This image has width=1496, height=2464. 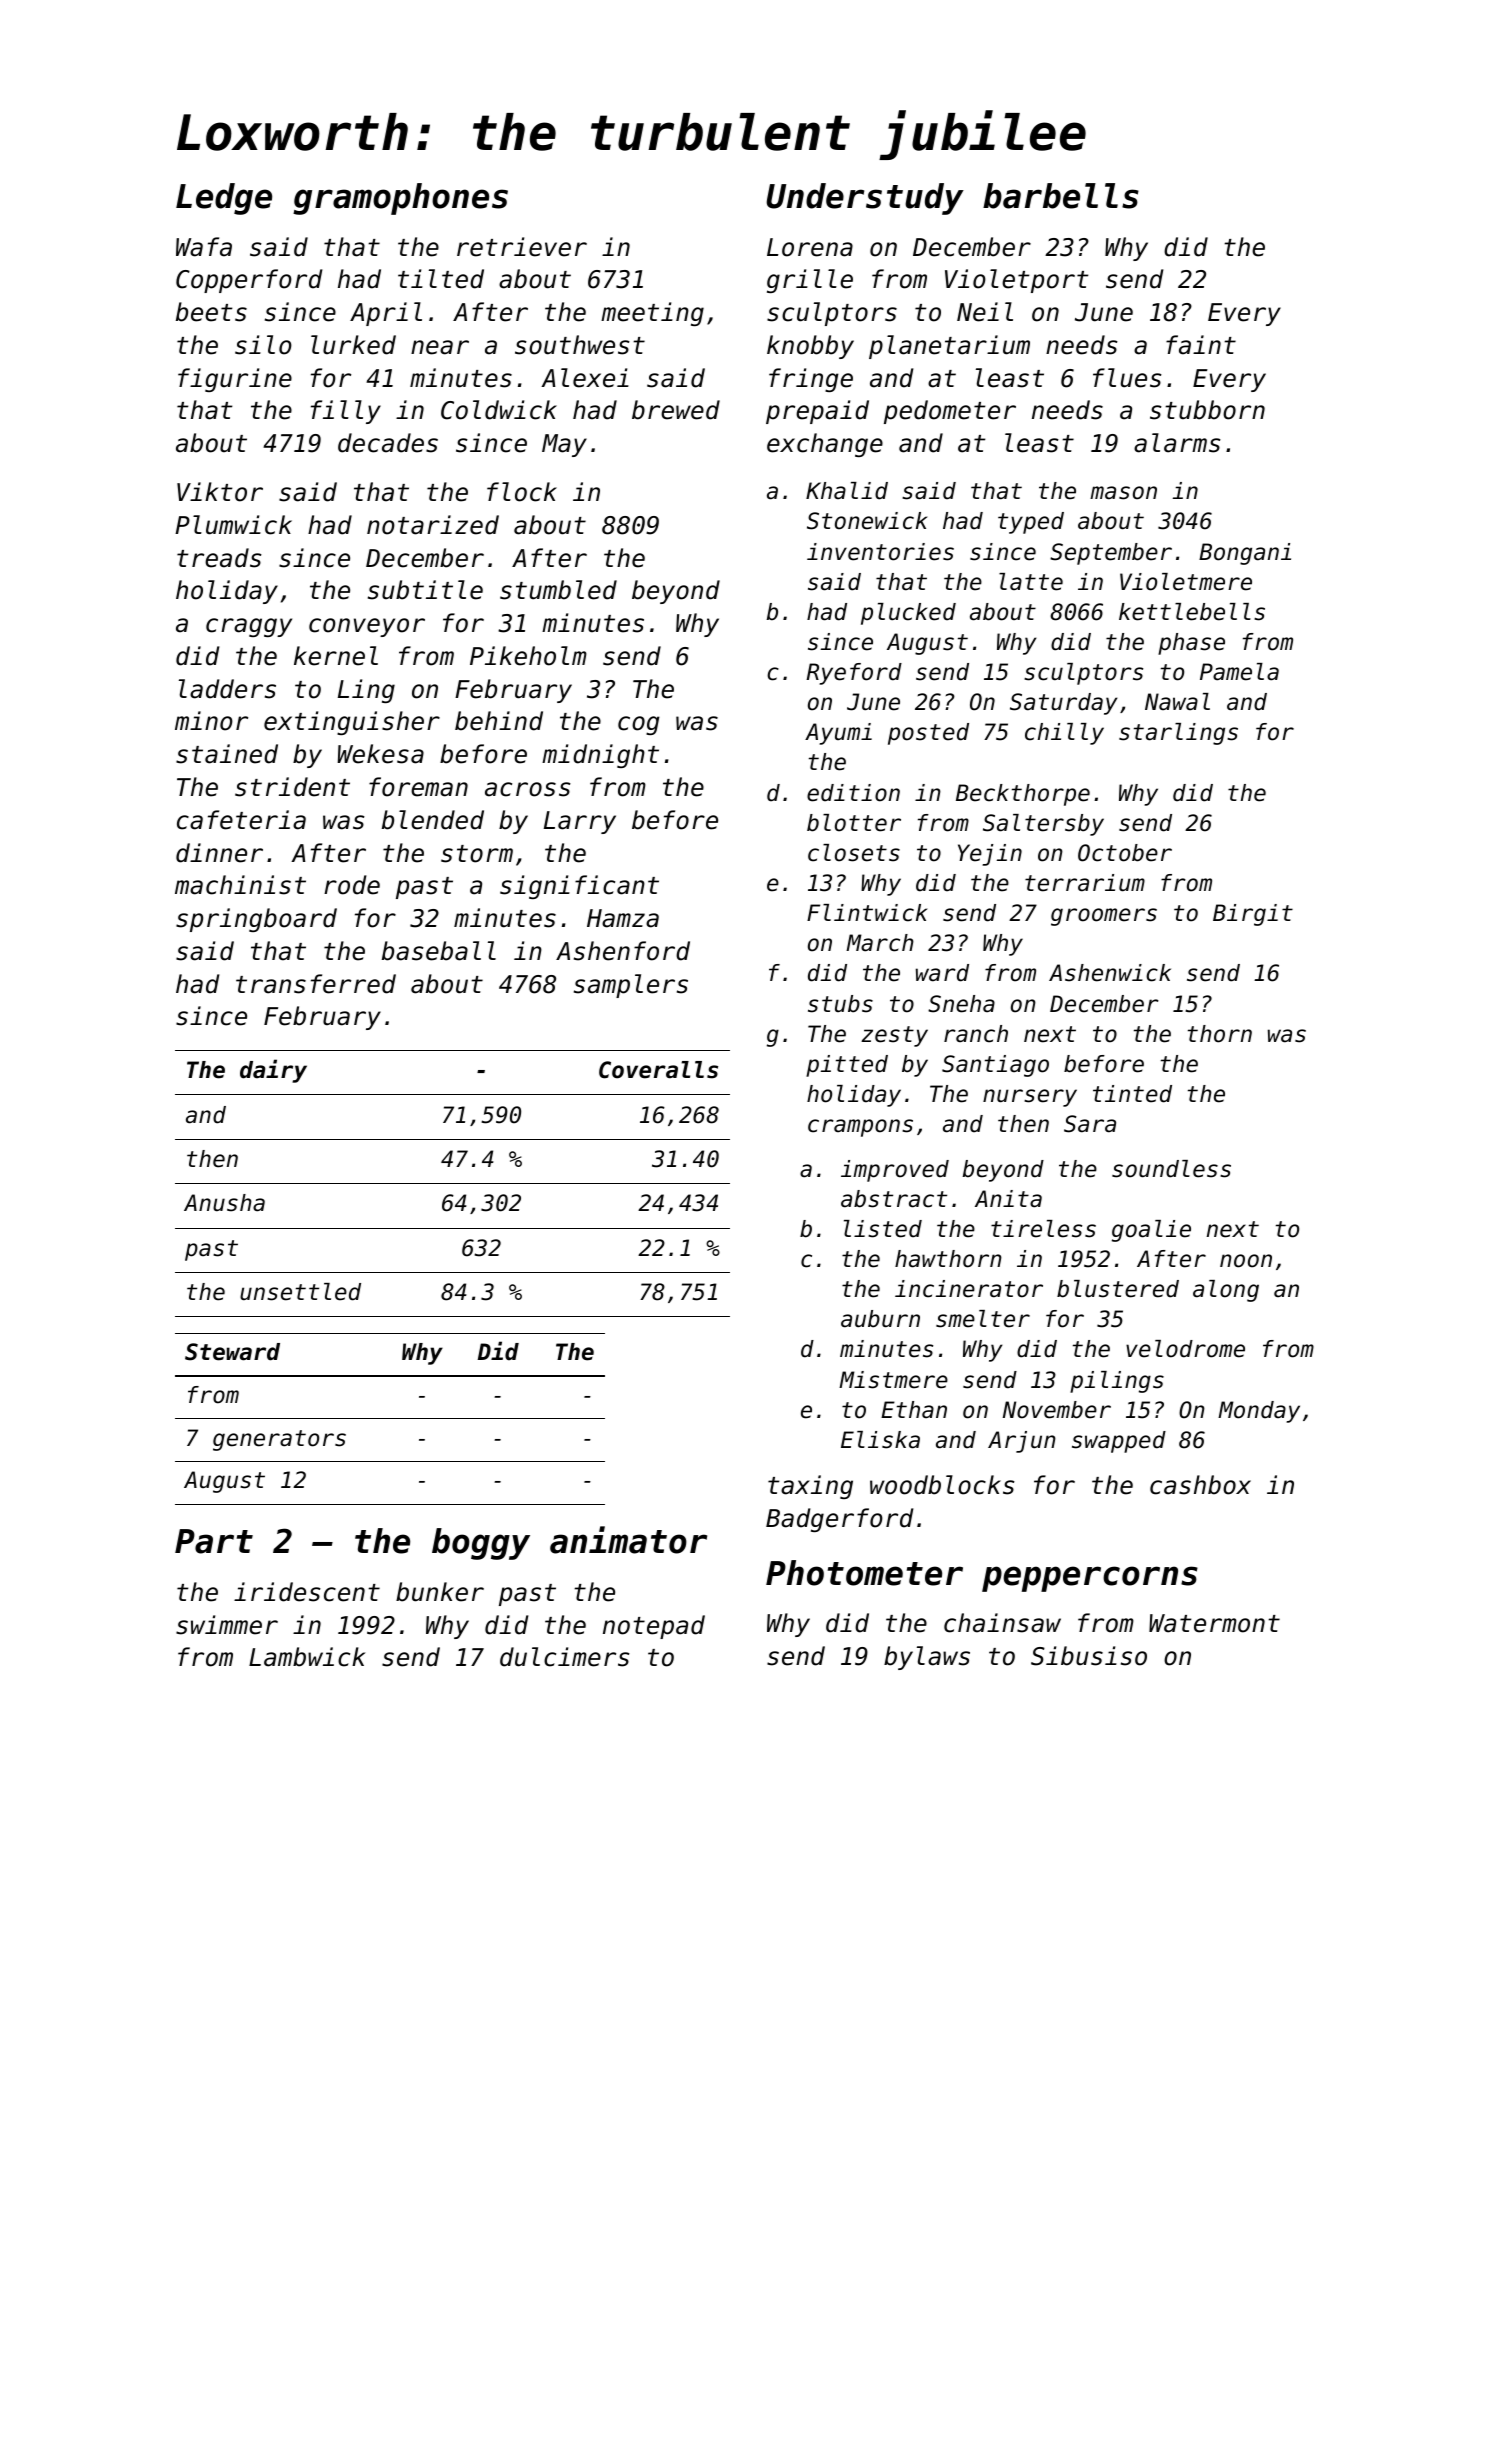 I want to click on unsettled, so click(x=300, y=1292).
